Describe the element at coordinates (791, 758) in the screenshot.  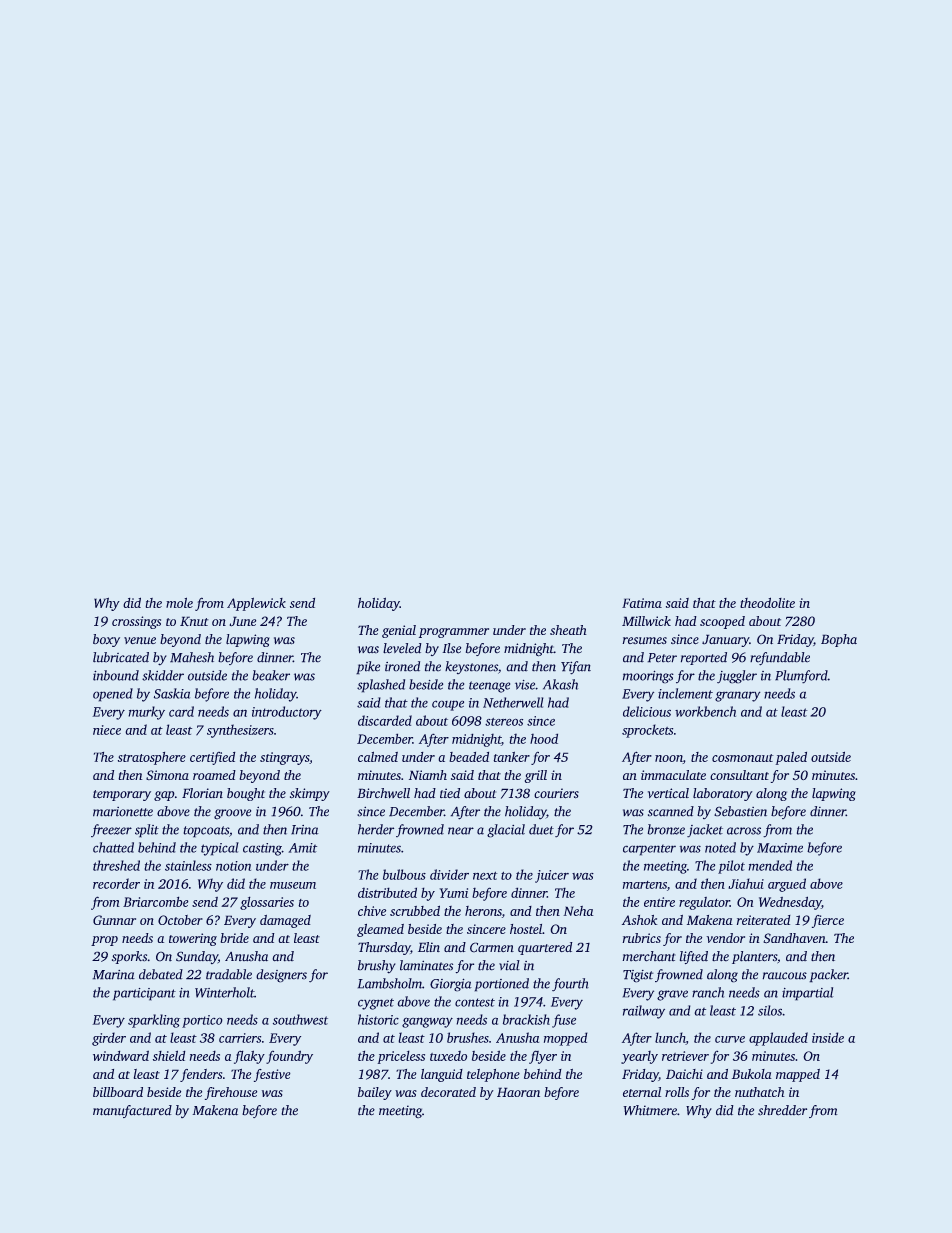
I see `paled` at that location.
